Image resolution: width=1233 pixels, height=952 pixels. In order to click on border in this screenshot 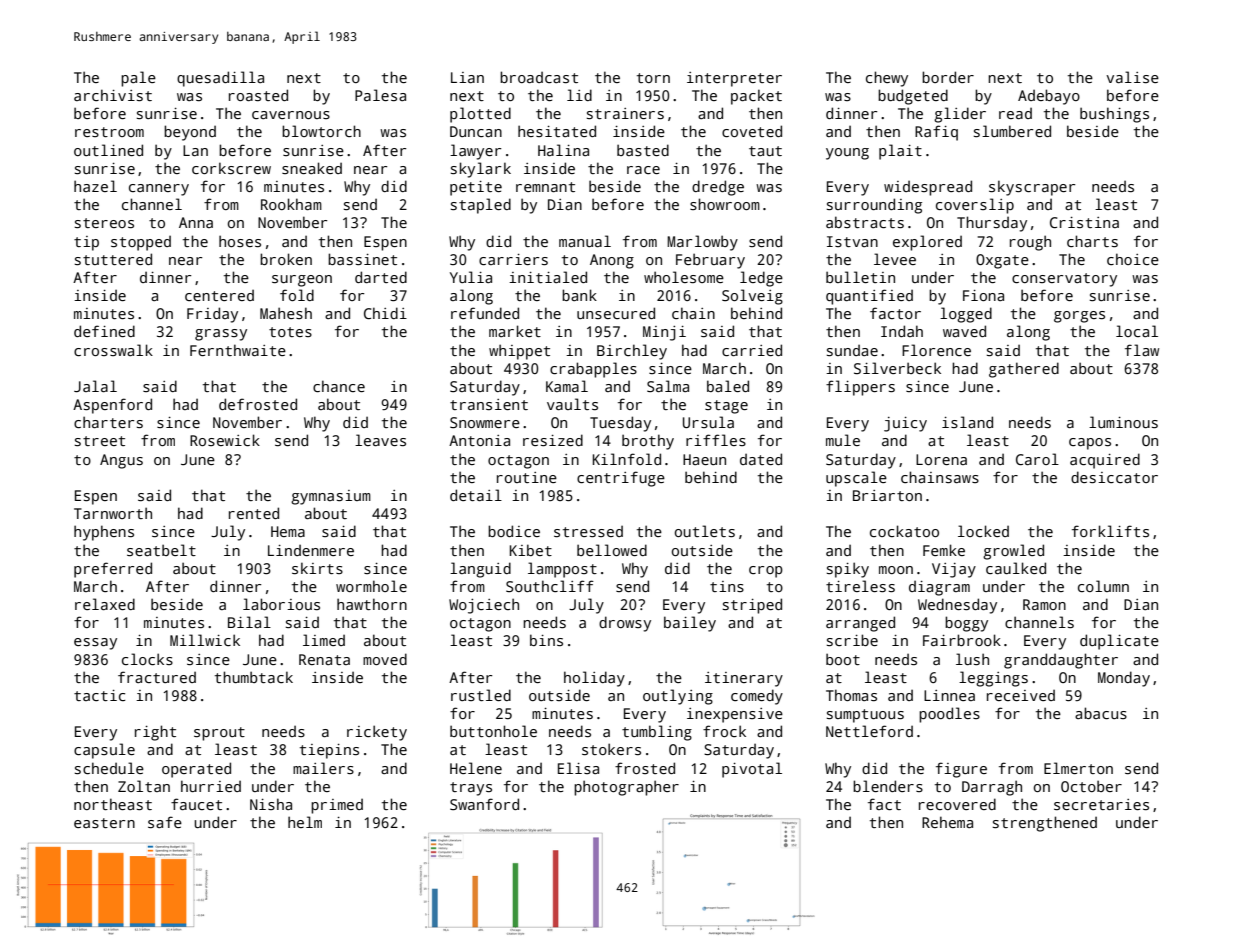, I will do `click(948, 77)`.
